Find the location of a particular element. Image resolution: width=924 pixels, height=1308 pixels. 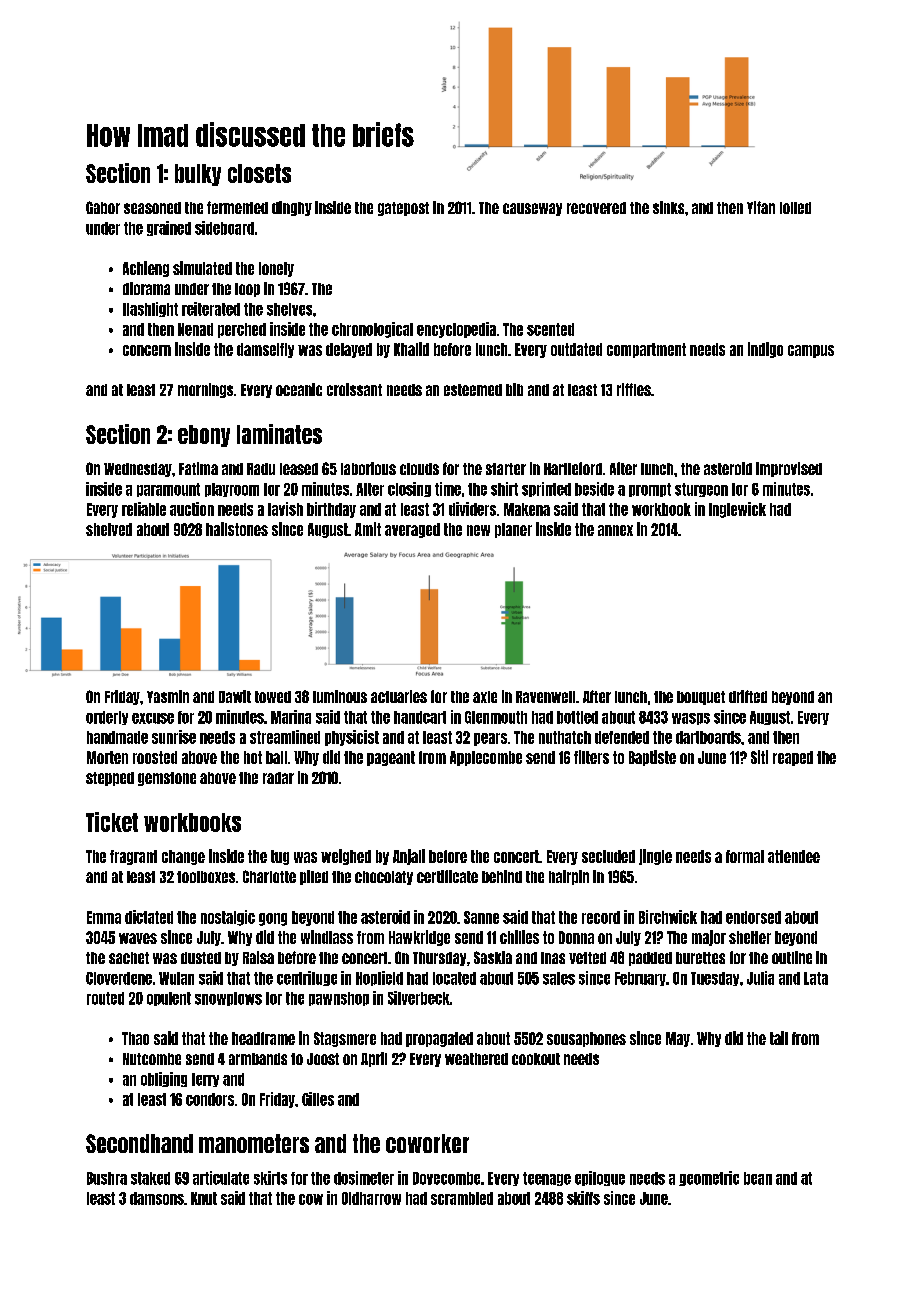

endorsed is located at coordinates (753, 917).
